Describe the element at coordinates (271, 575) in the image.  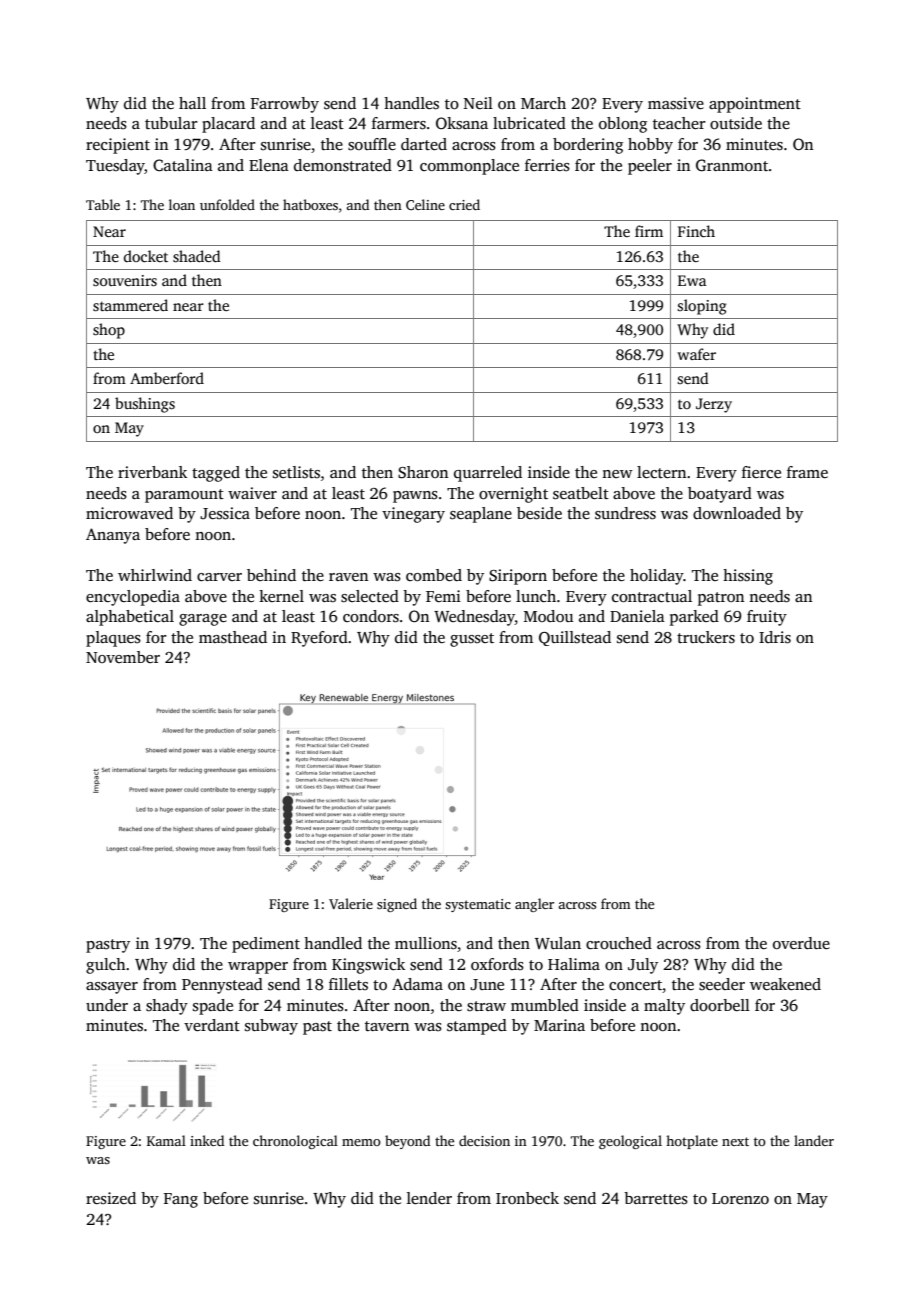
I see `behind` at that location.
